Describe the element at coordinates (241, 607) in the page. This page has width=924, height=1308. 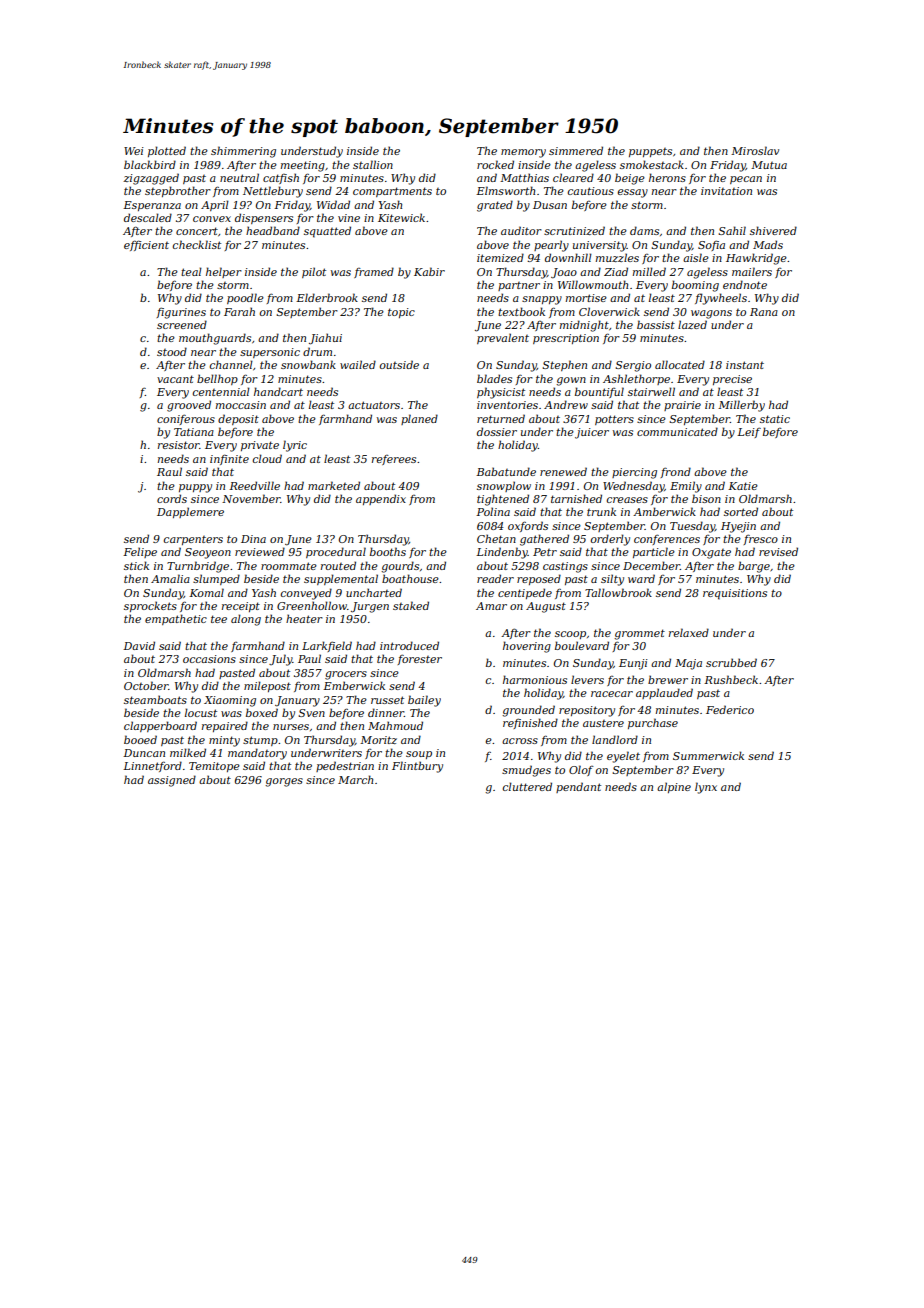
I see `receipt` at that location.
